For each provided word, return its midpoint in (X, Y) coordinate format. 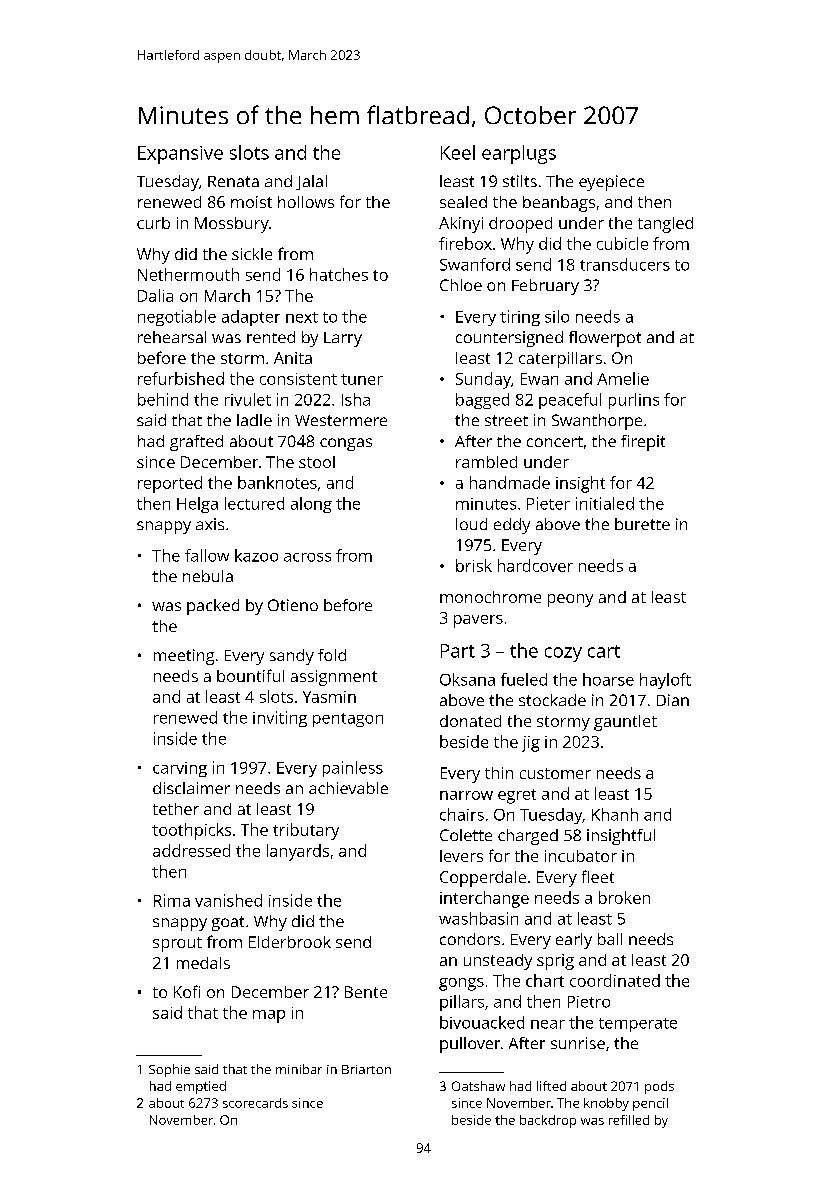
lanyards (298, 852)
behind (163, 399)
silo (557, 316)
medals (203, 963)
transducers (625, 264)
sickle (252, 254)
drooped (520, 225)
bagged (482, 401)
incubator (581, 856)
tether (176, 809)
